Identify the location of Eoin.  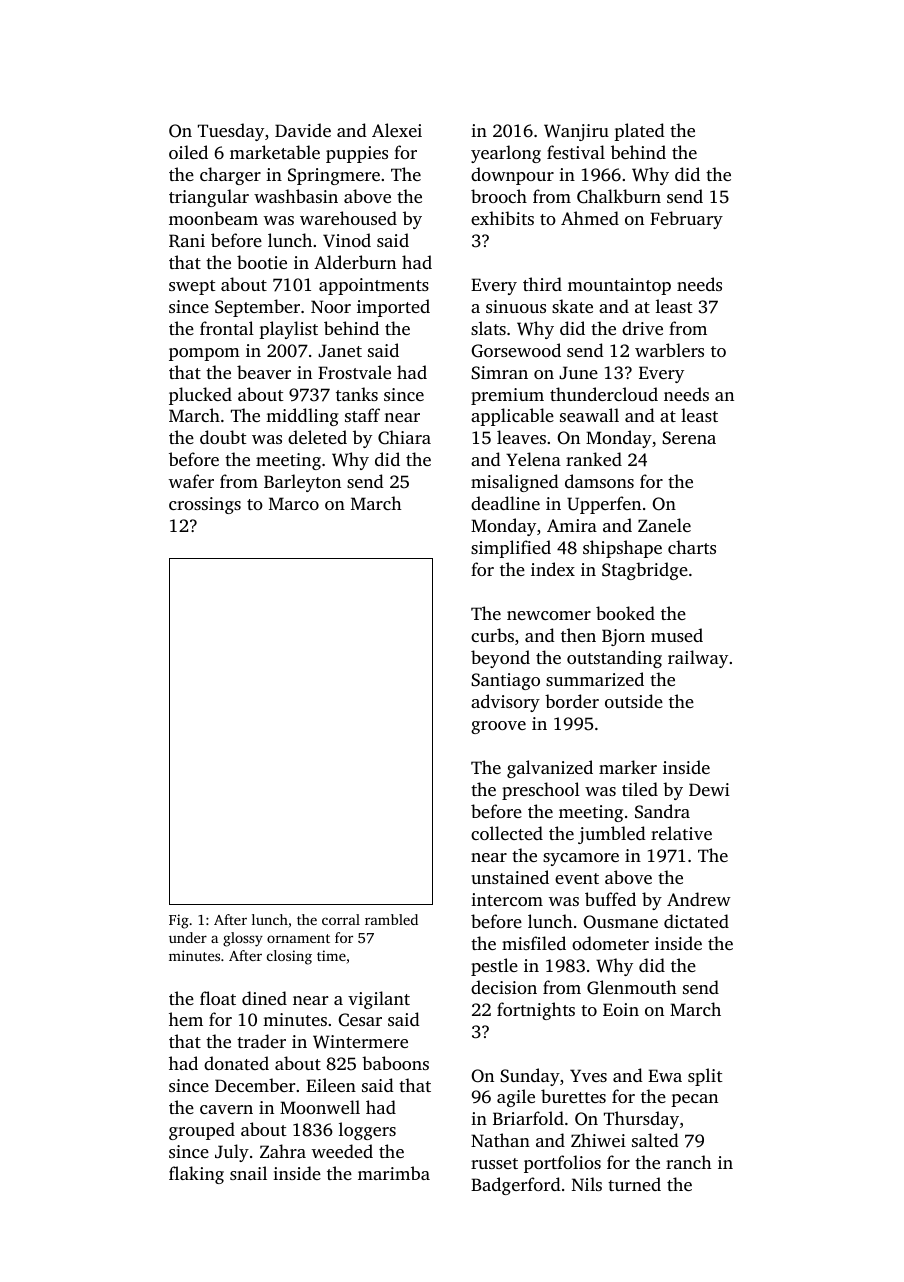
(621, 1009).
